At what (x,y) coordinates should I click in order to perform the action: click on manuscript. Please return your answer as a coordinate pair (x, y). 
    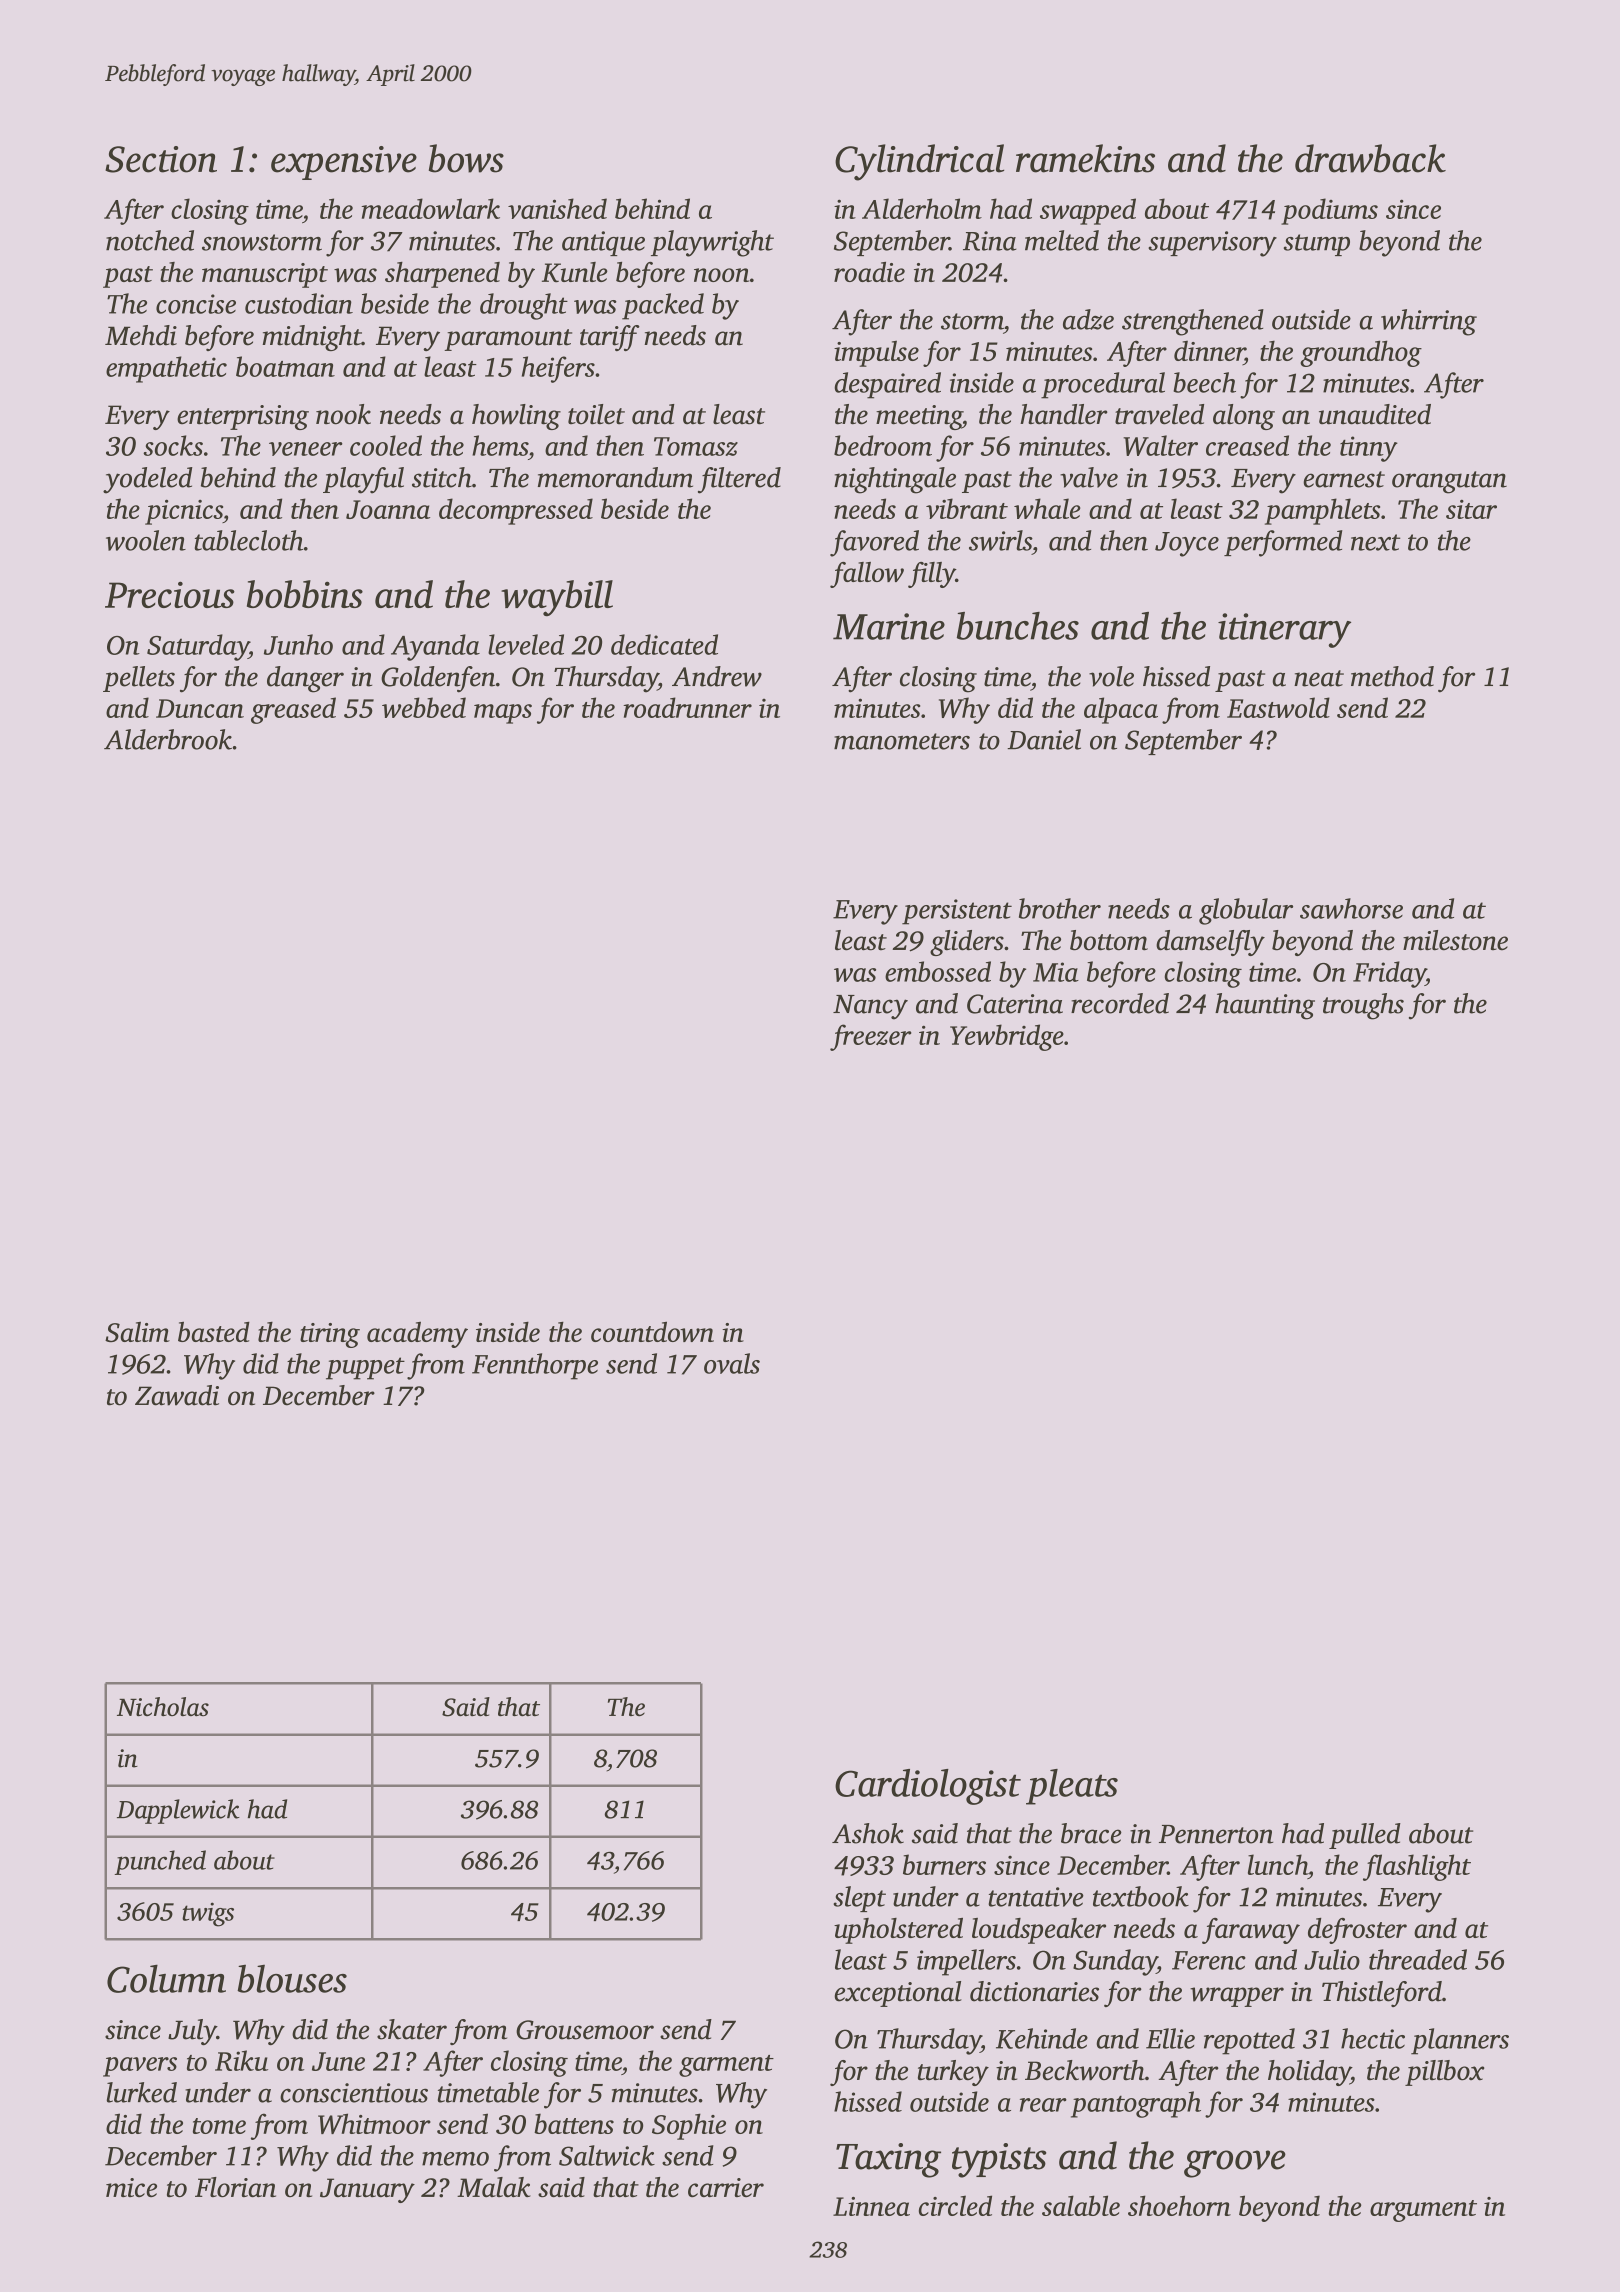
    Looking at the image, I should click on (265, 275).
